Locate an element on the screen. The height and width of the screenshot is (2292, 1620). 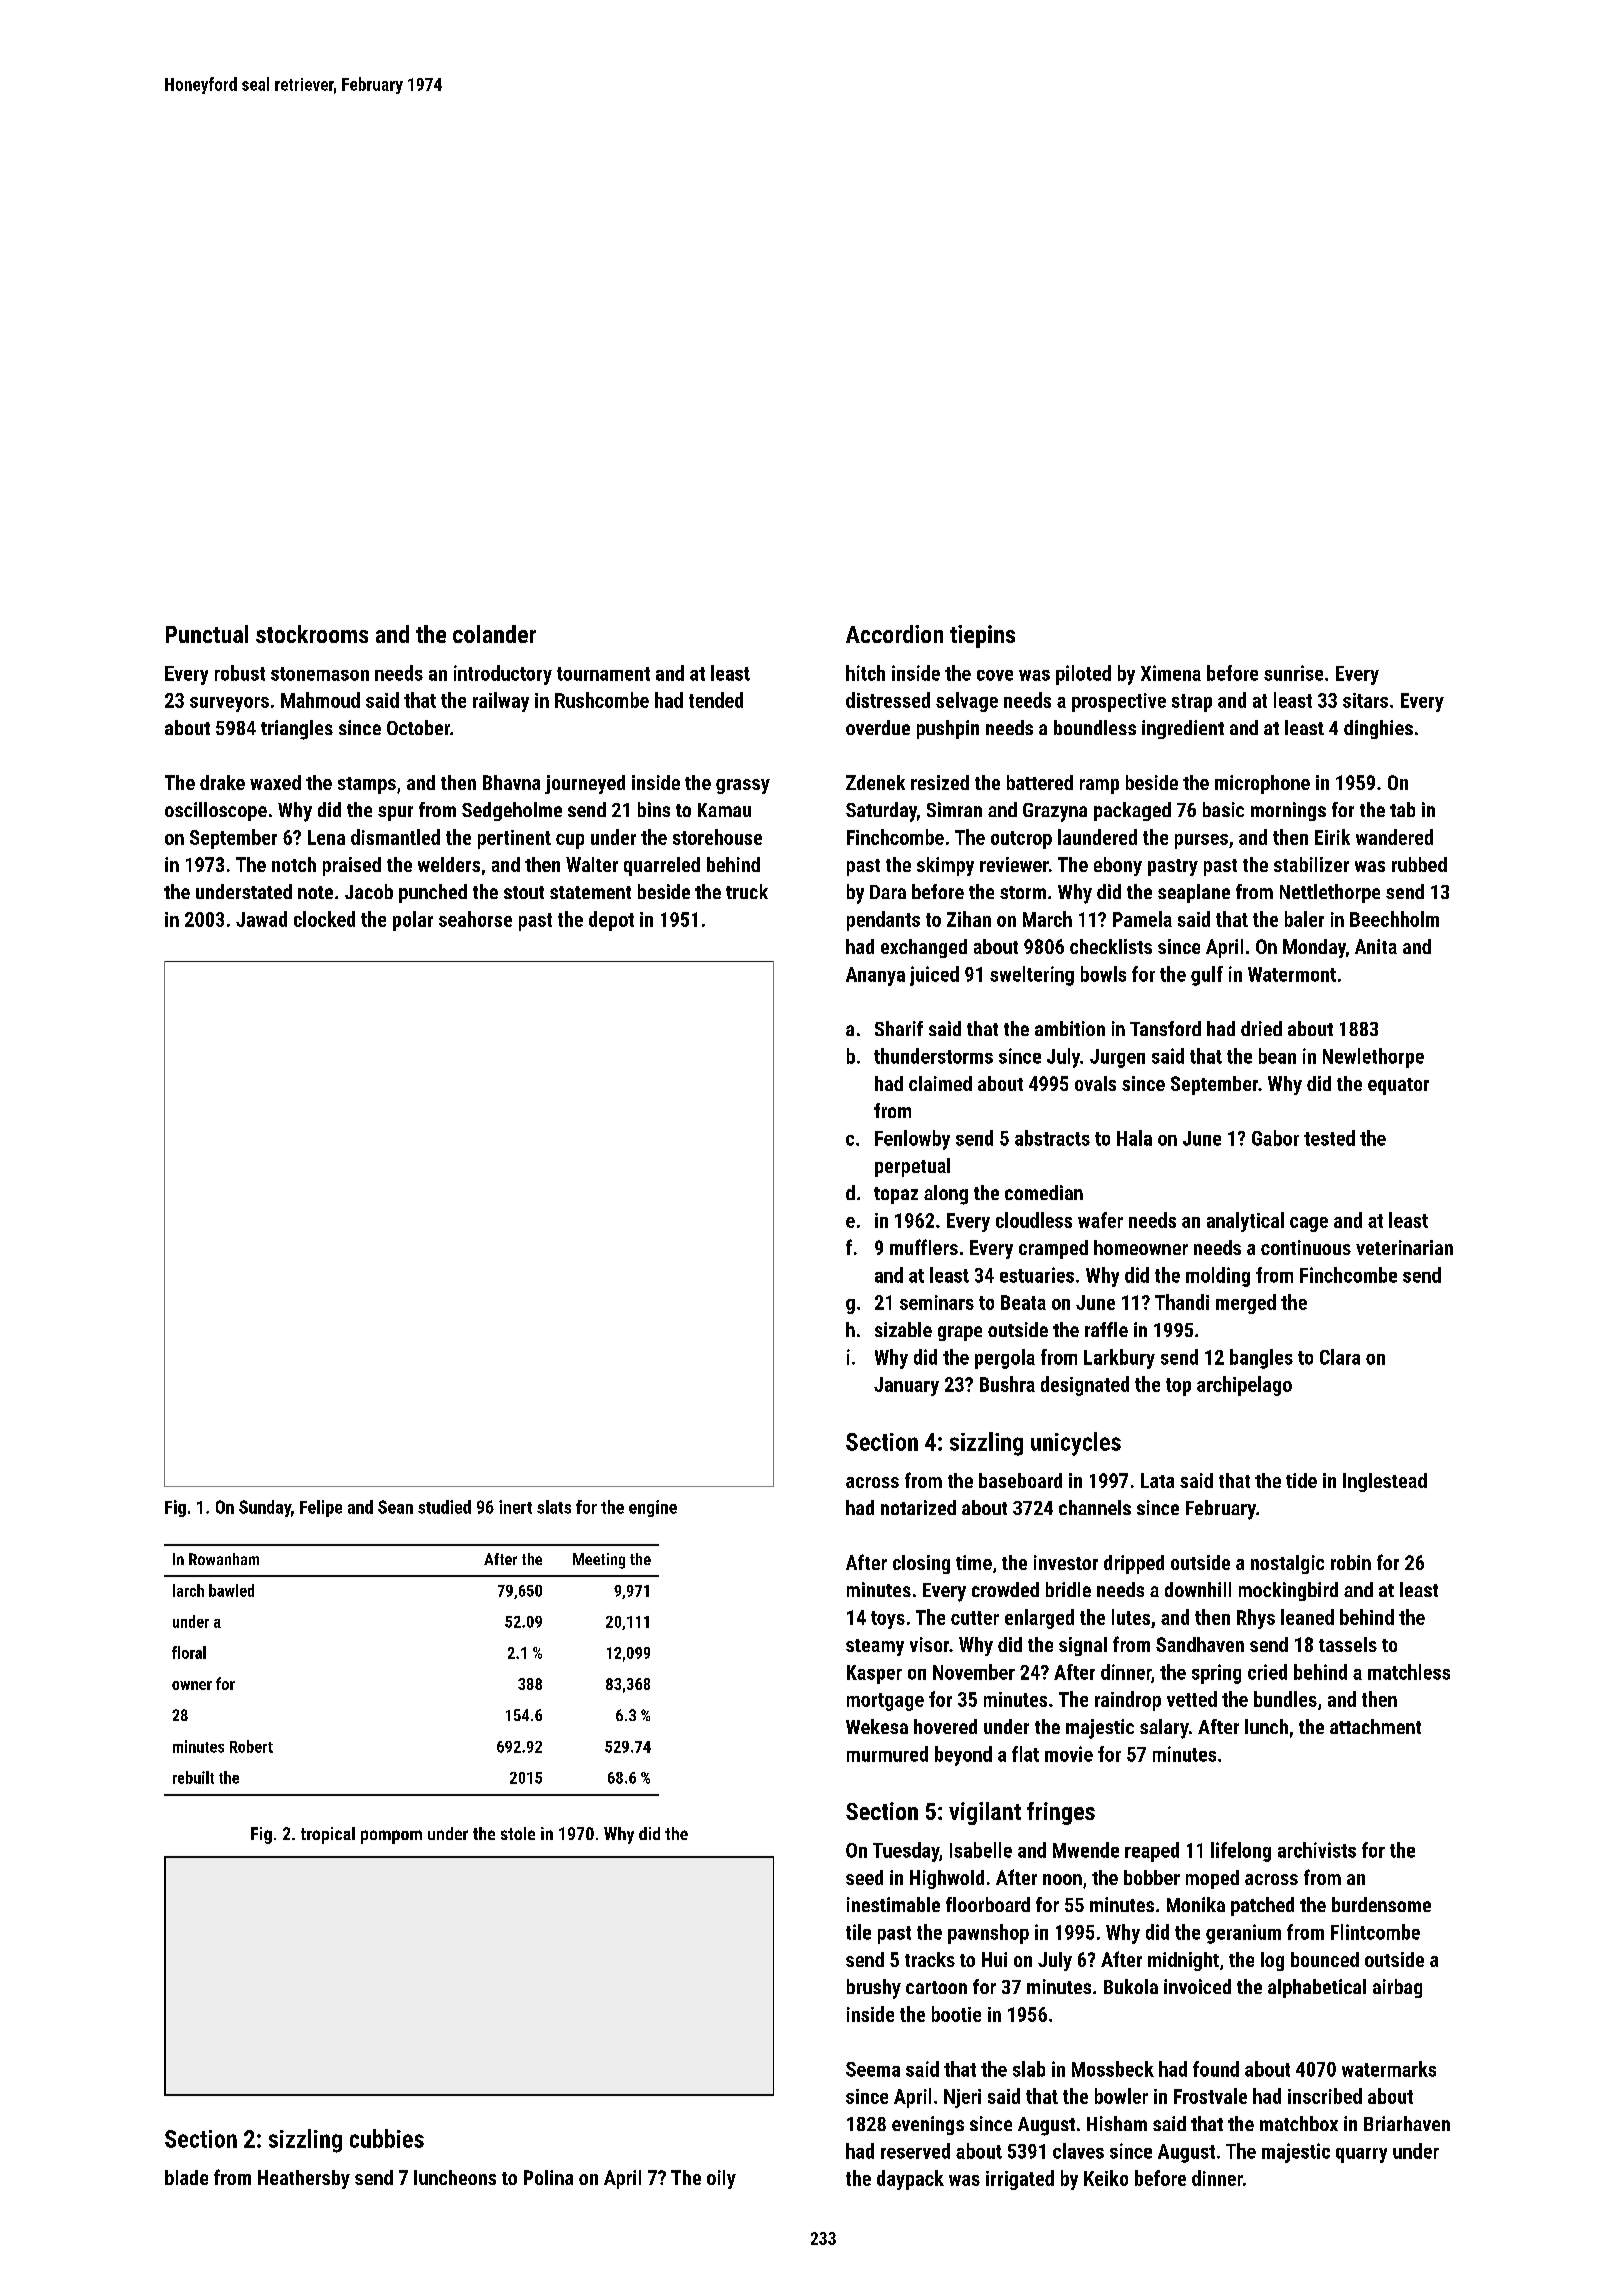
stole is located at coordinates (518, 1833).
